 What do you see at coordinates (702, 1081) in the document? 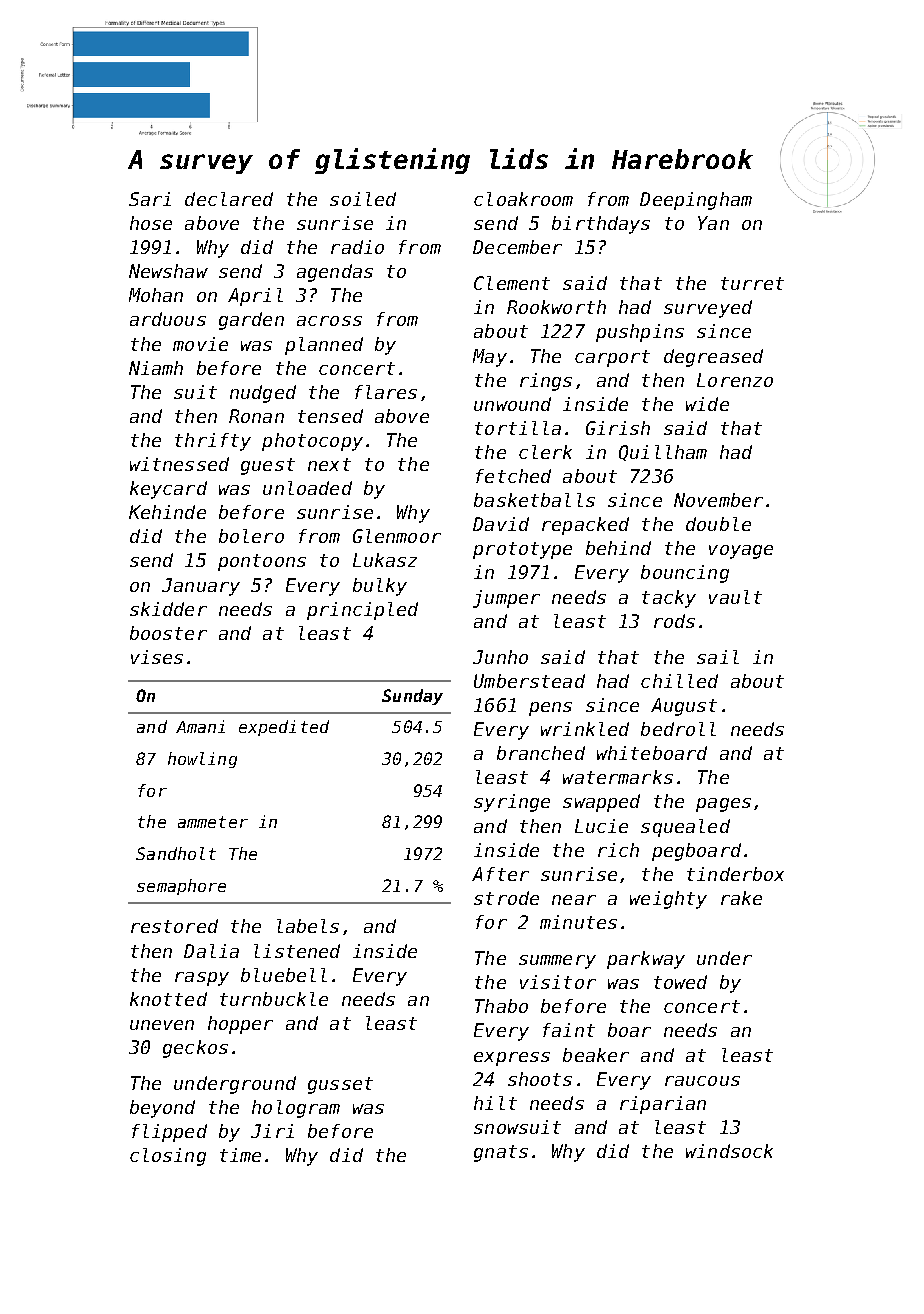
I see `raucous` at bounding box center [702, 1081].
